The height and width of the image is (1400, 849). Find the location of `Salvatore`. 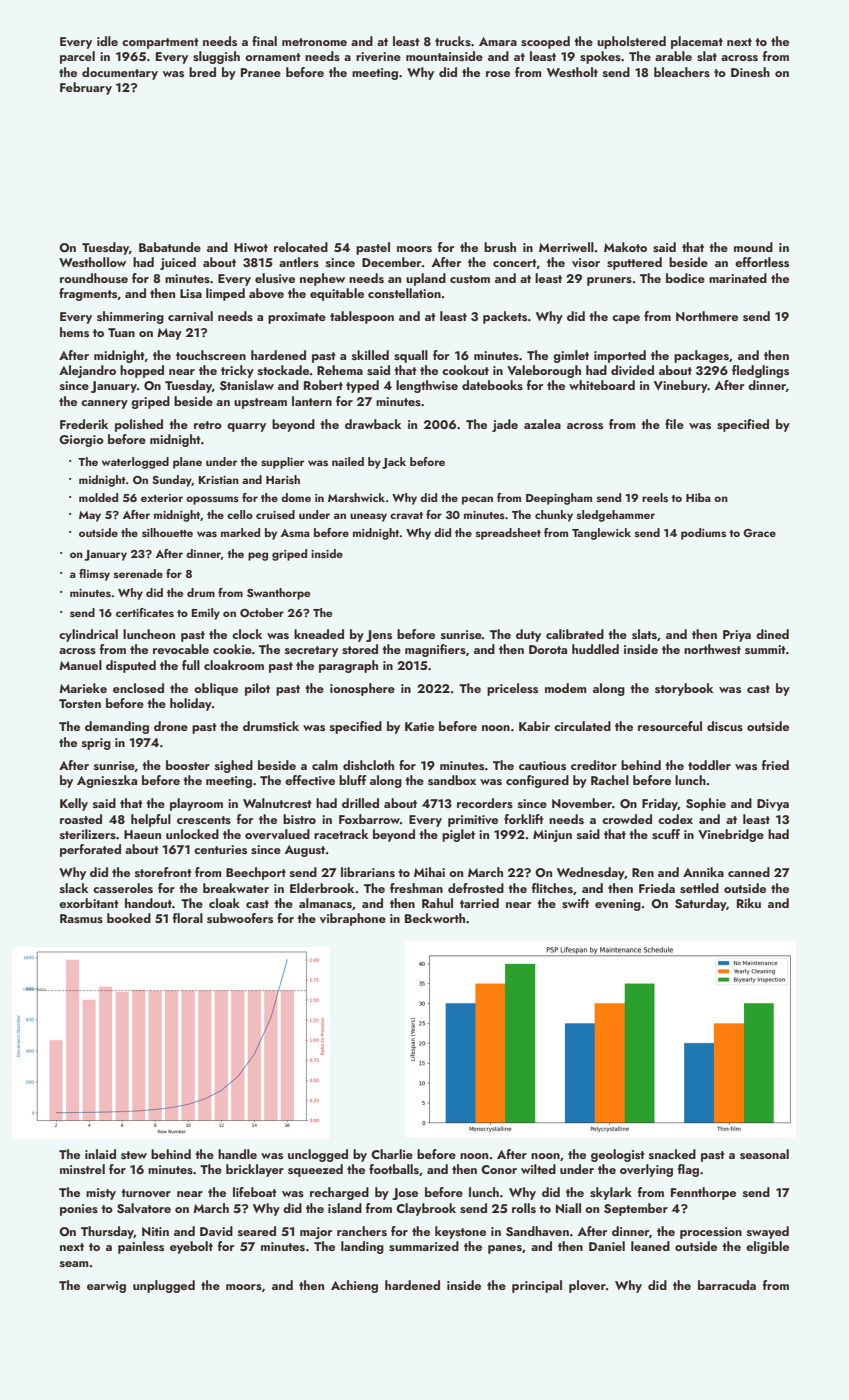

Salvatore is located at coordinates (144, 1208).
